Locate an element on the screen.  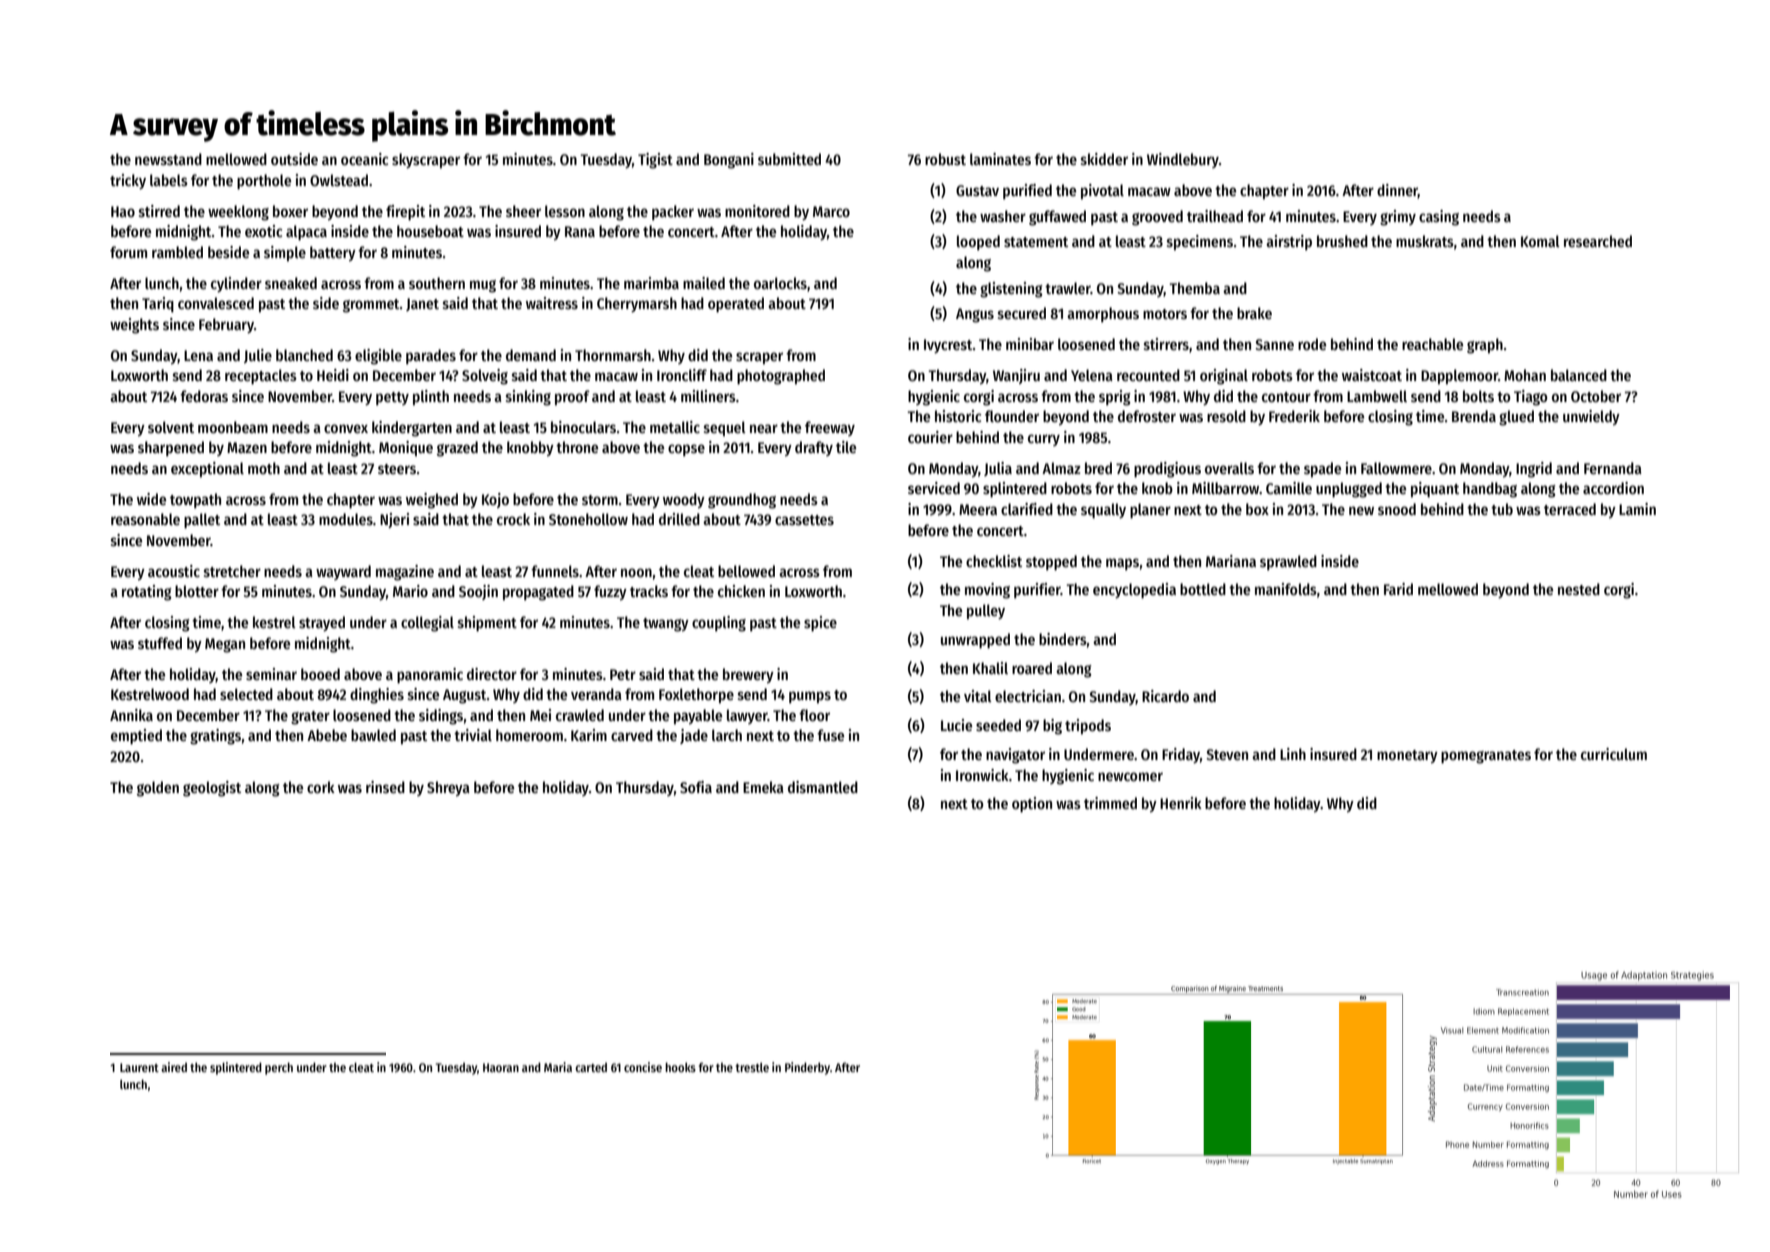
cork is located at coordinates (321, 787).
